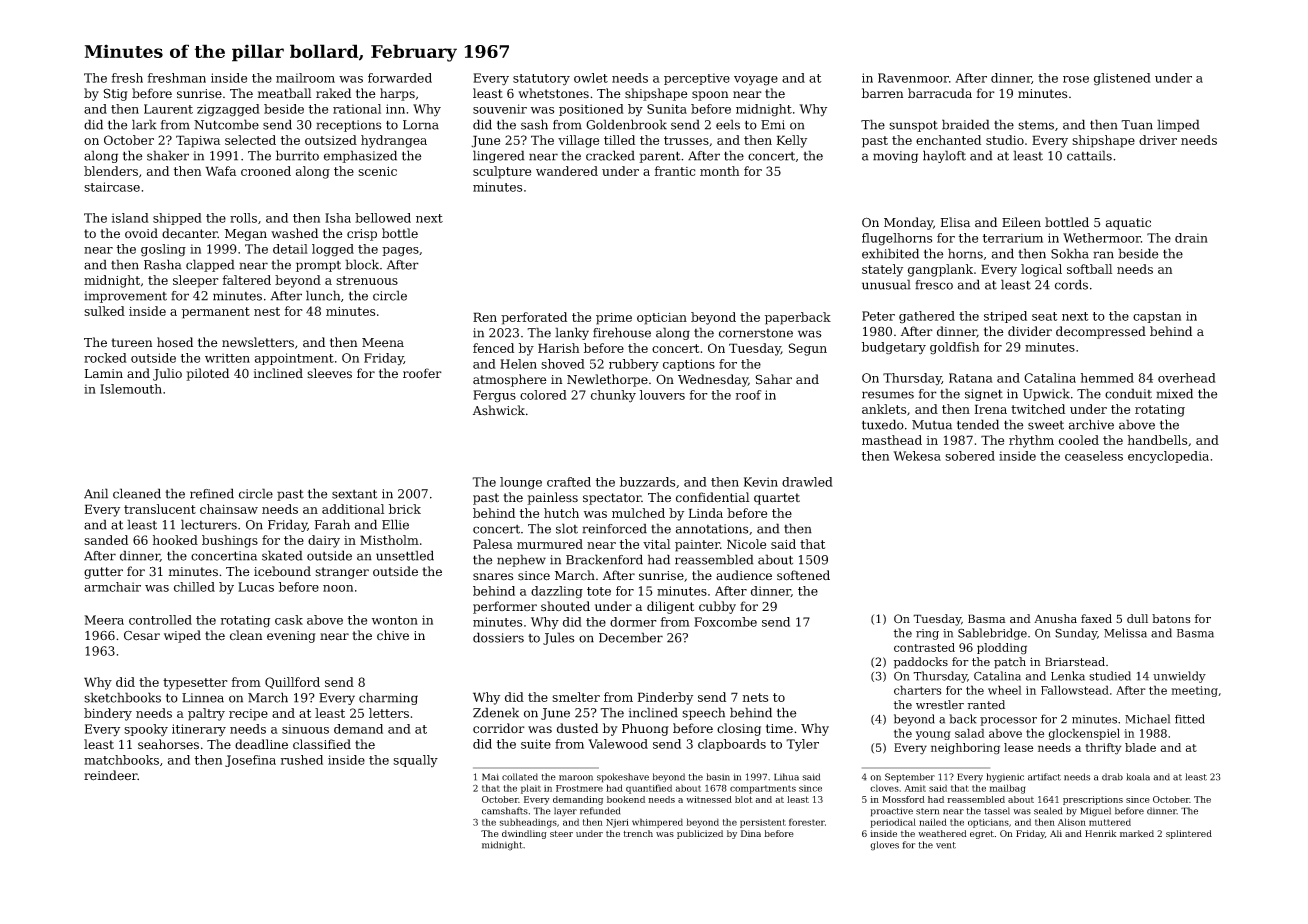 This screenshot has width=1308, height=924. Describe the element at coordinates (1110, 676) in the screenshot. I see `studied` at that location.
